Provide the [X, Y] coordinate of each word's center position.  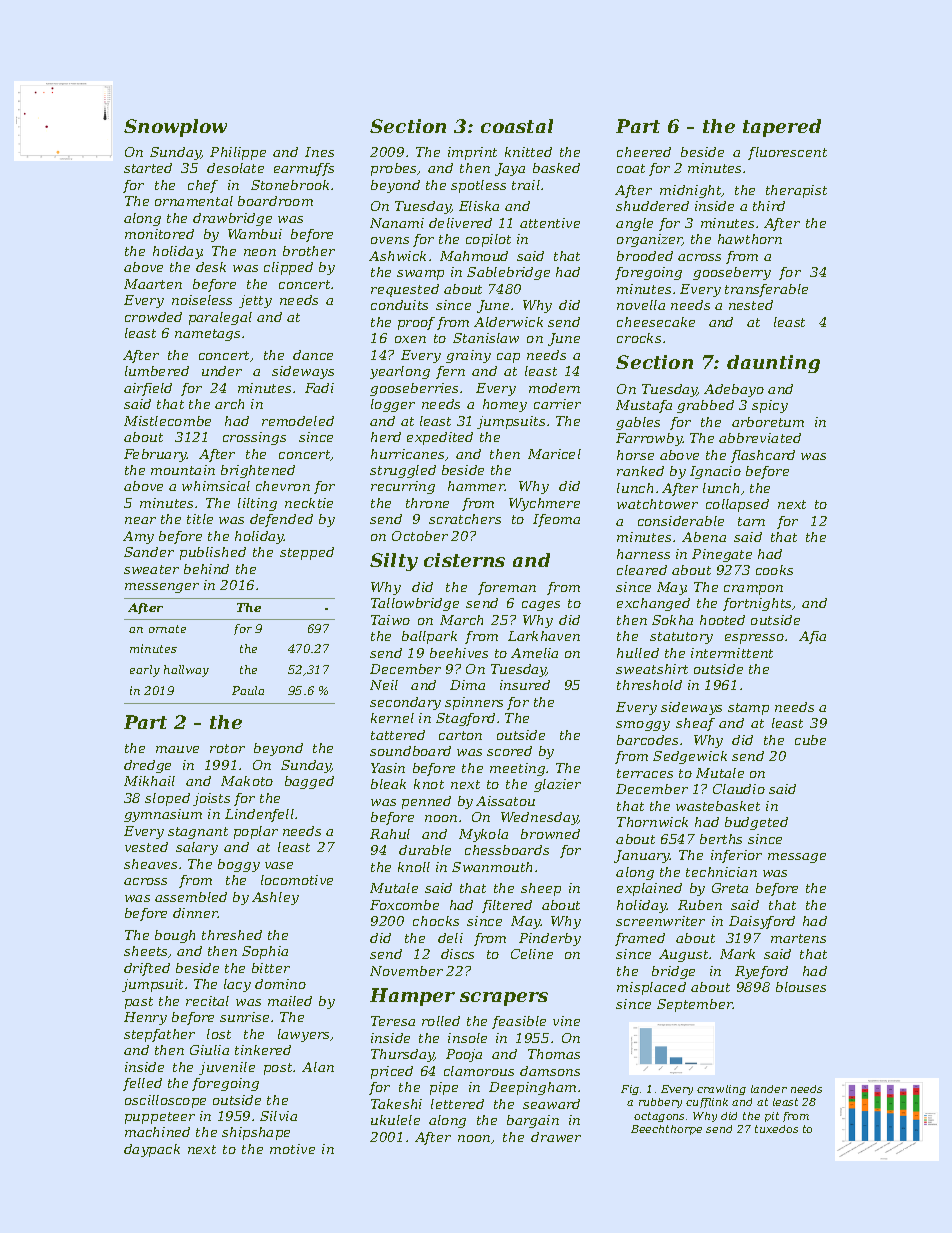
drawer [556, 1137]
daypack [152, 1150]
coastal [517, 126]
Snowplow [175, 128]
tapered [782, 128]
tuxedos [776, 1129]
